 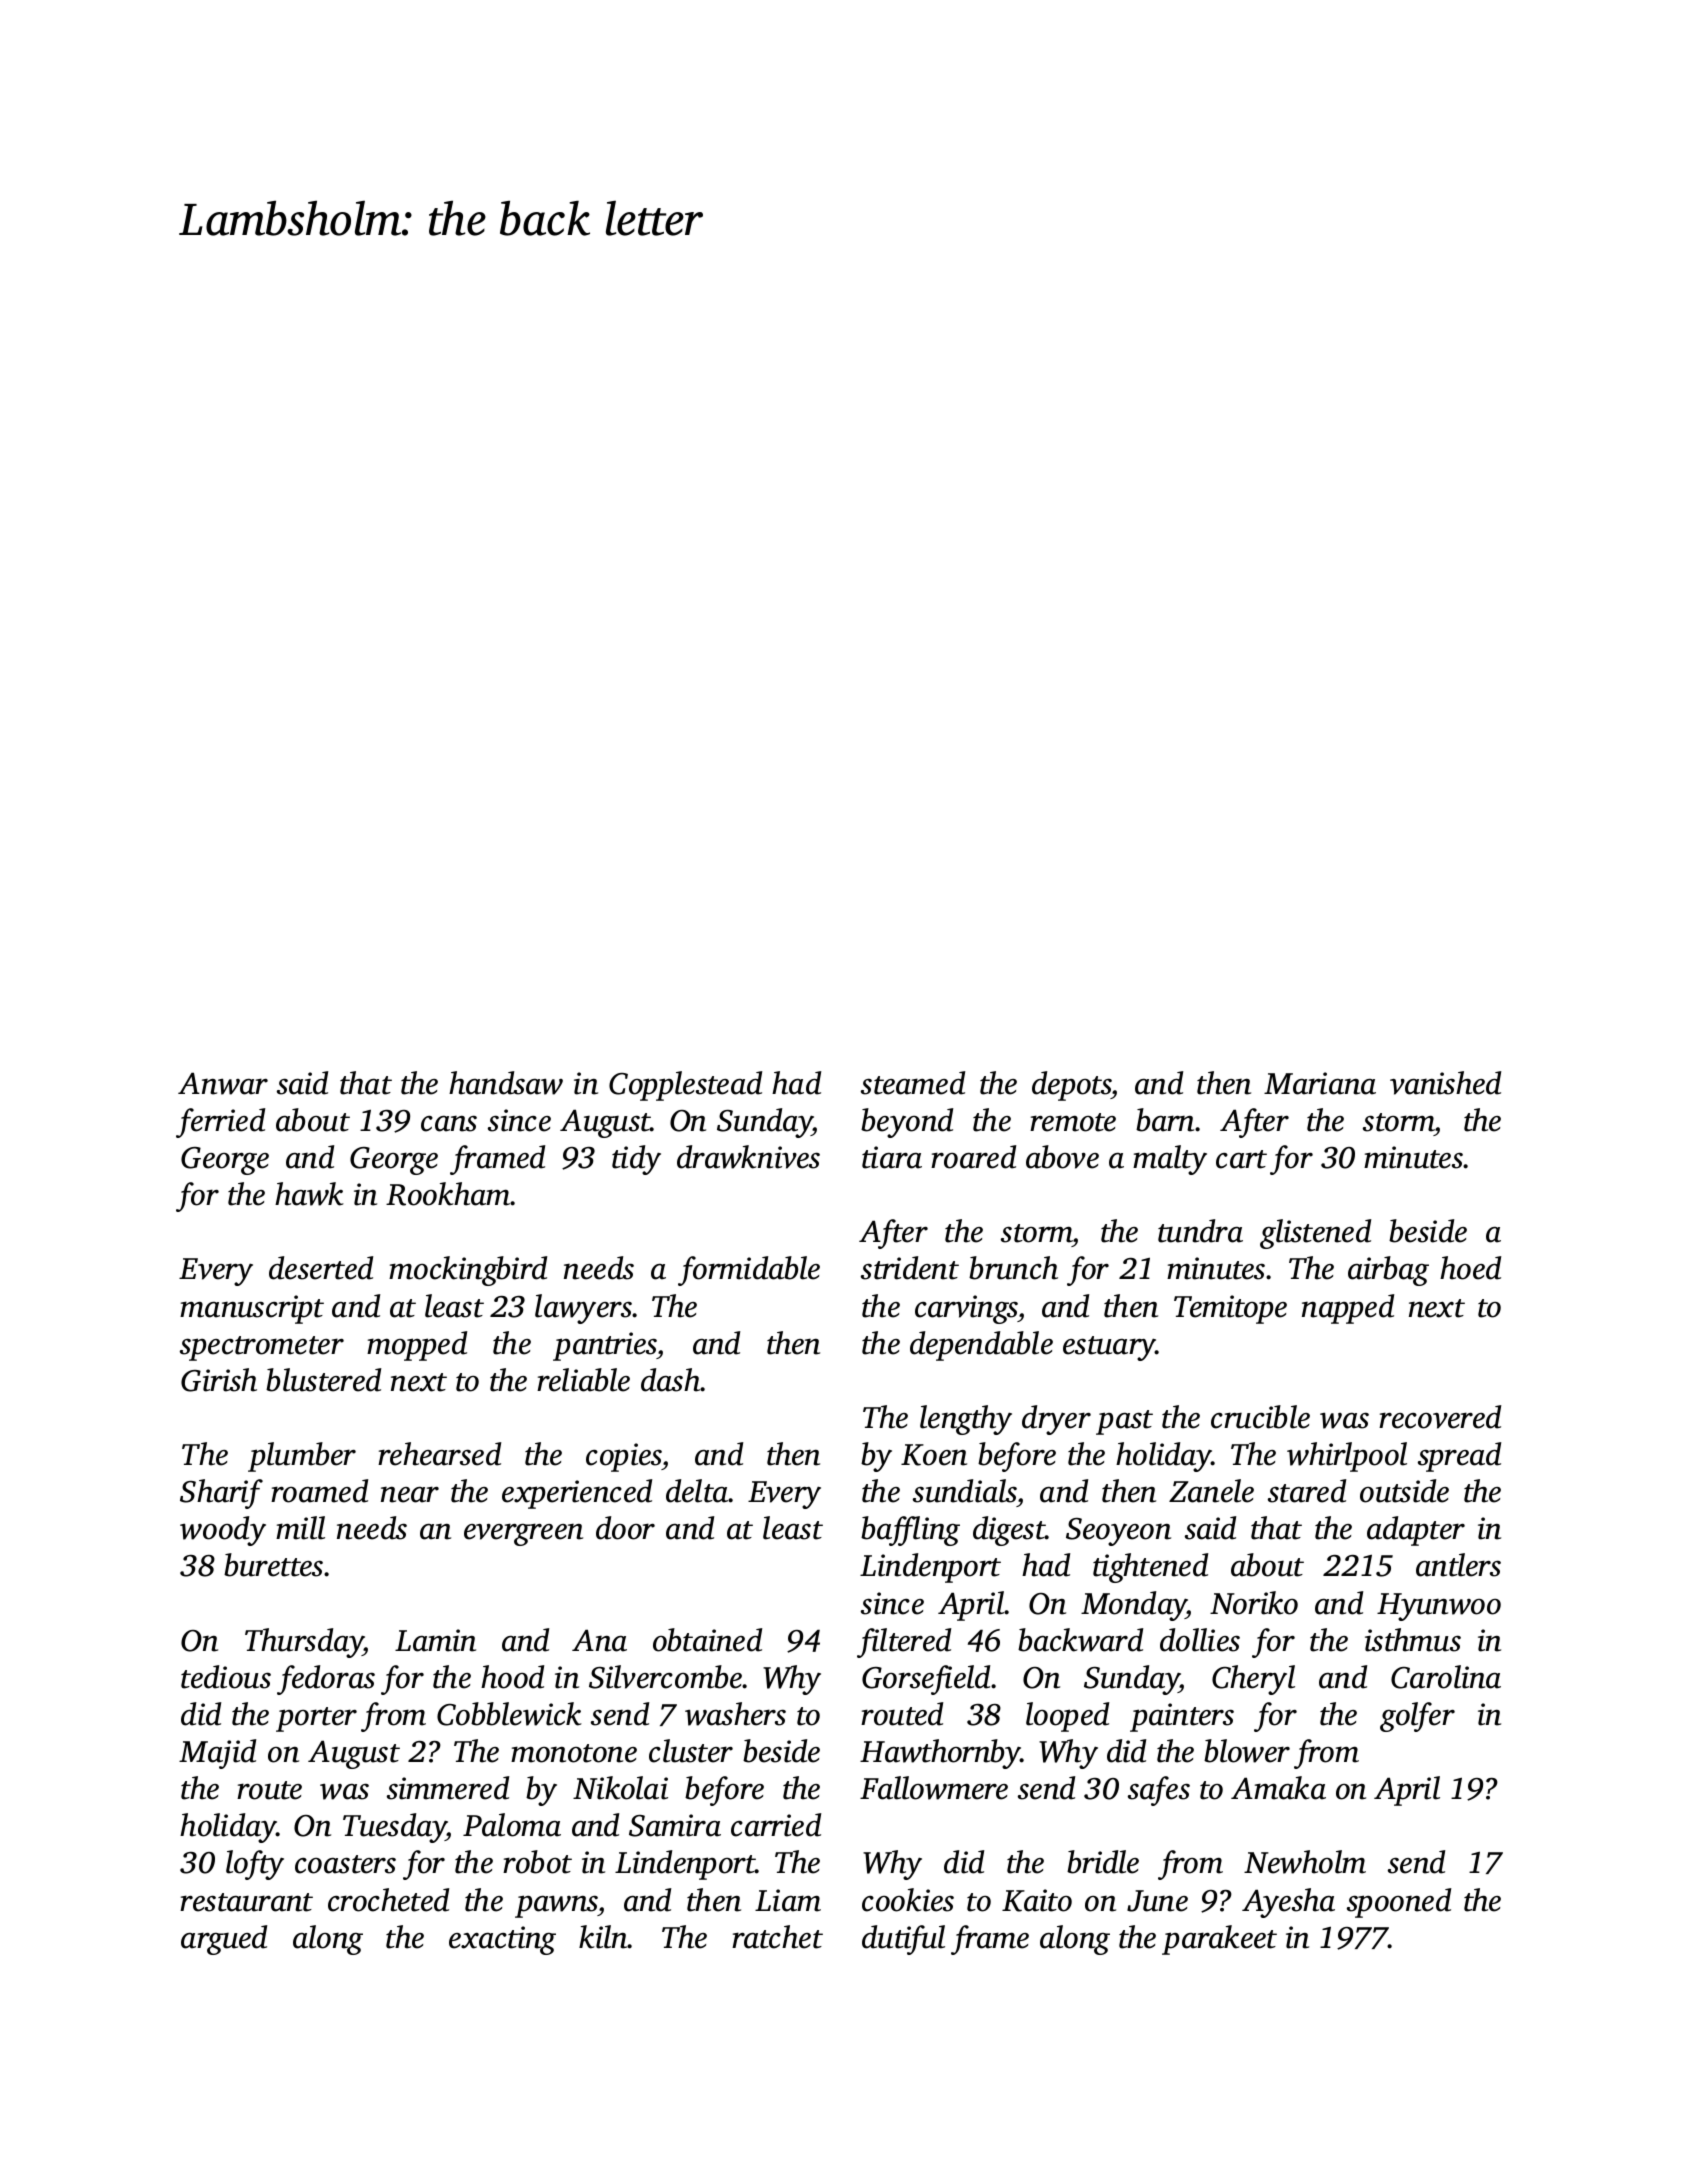 What do you see at coordinates (973, 1157) in the document?
I see `roared` at bounding box center [973, 1157].
